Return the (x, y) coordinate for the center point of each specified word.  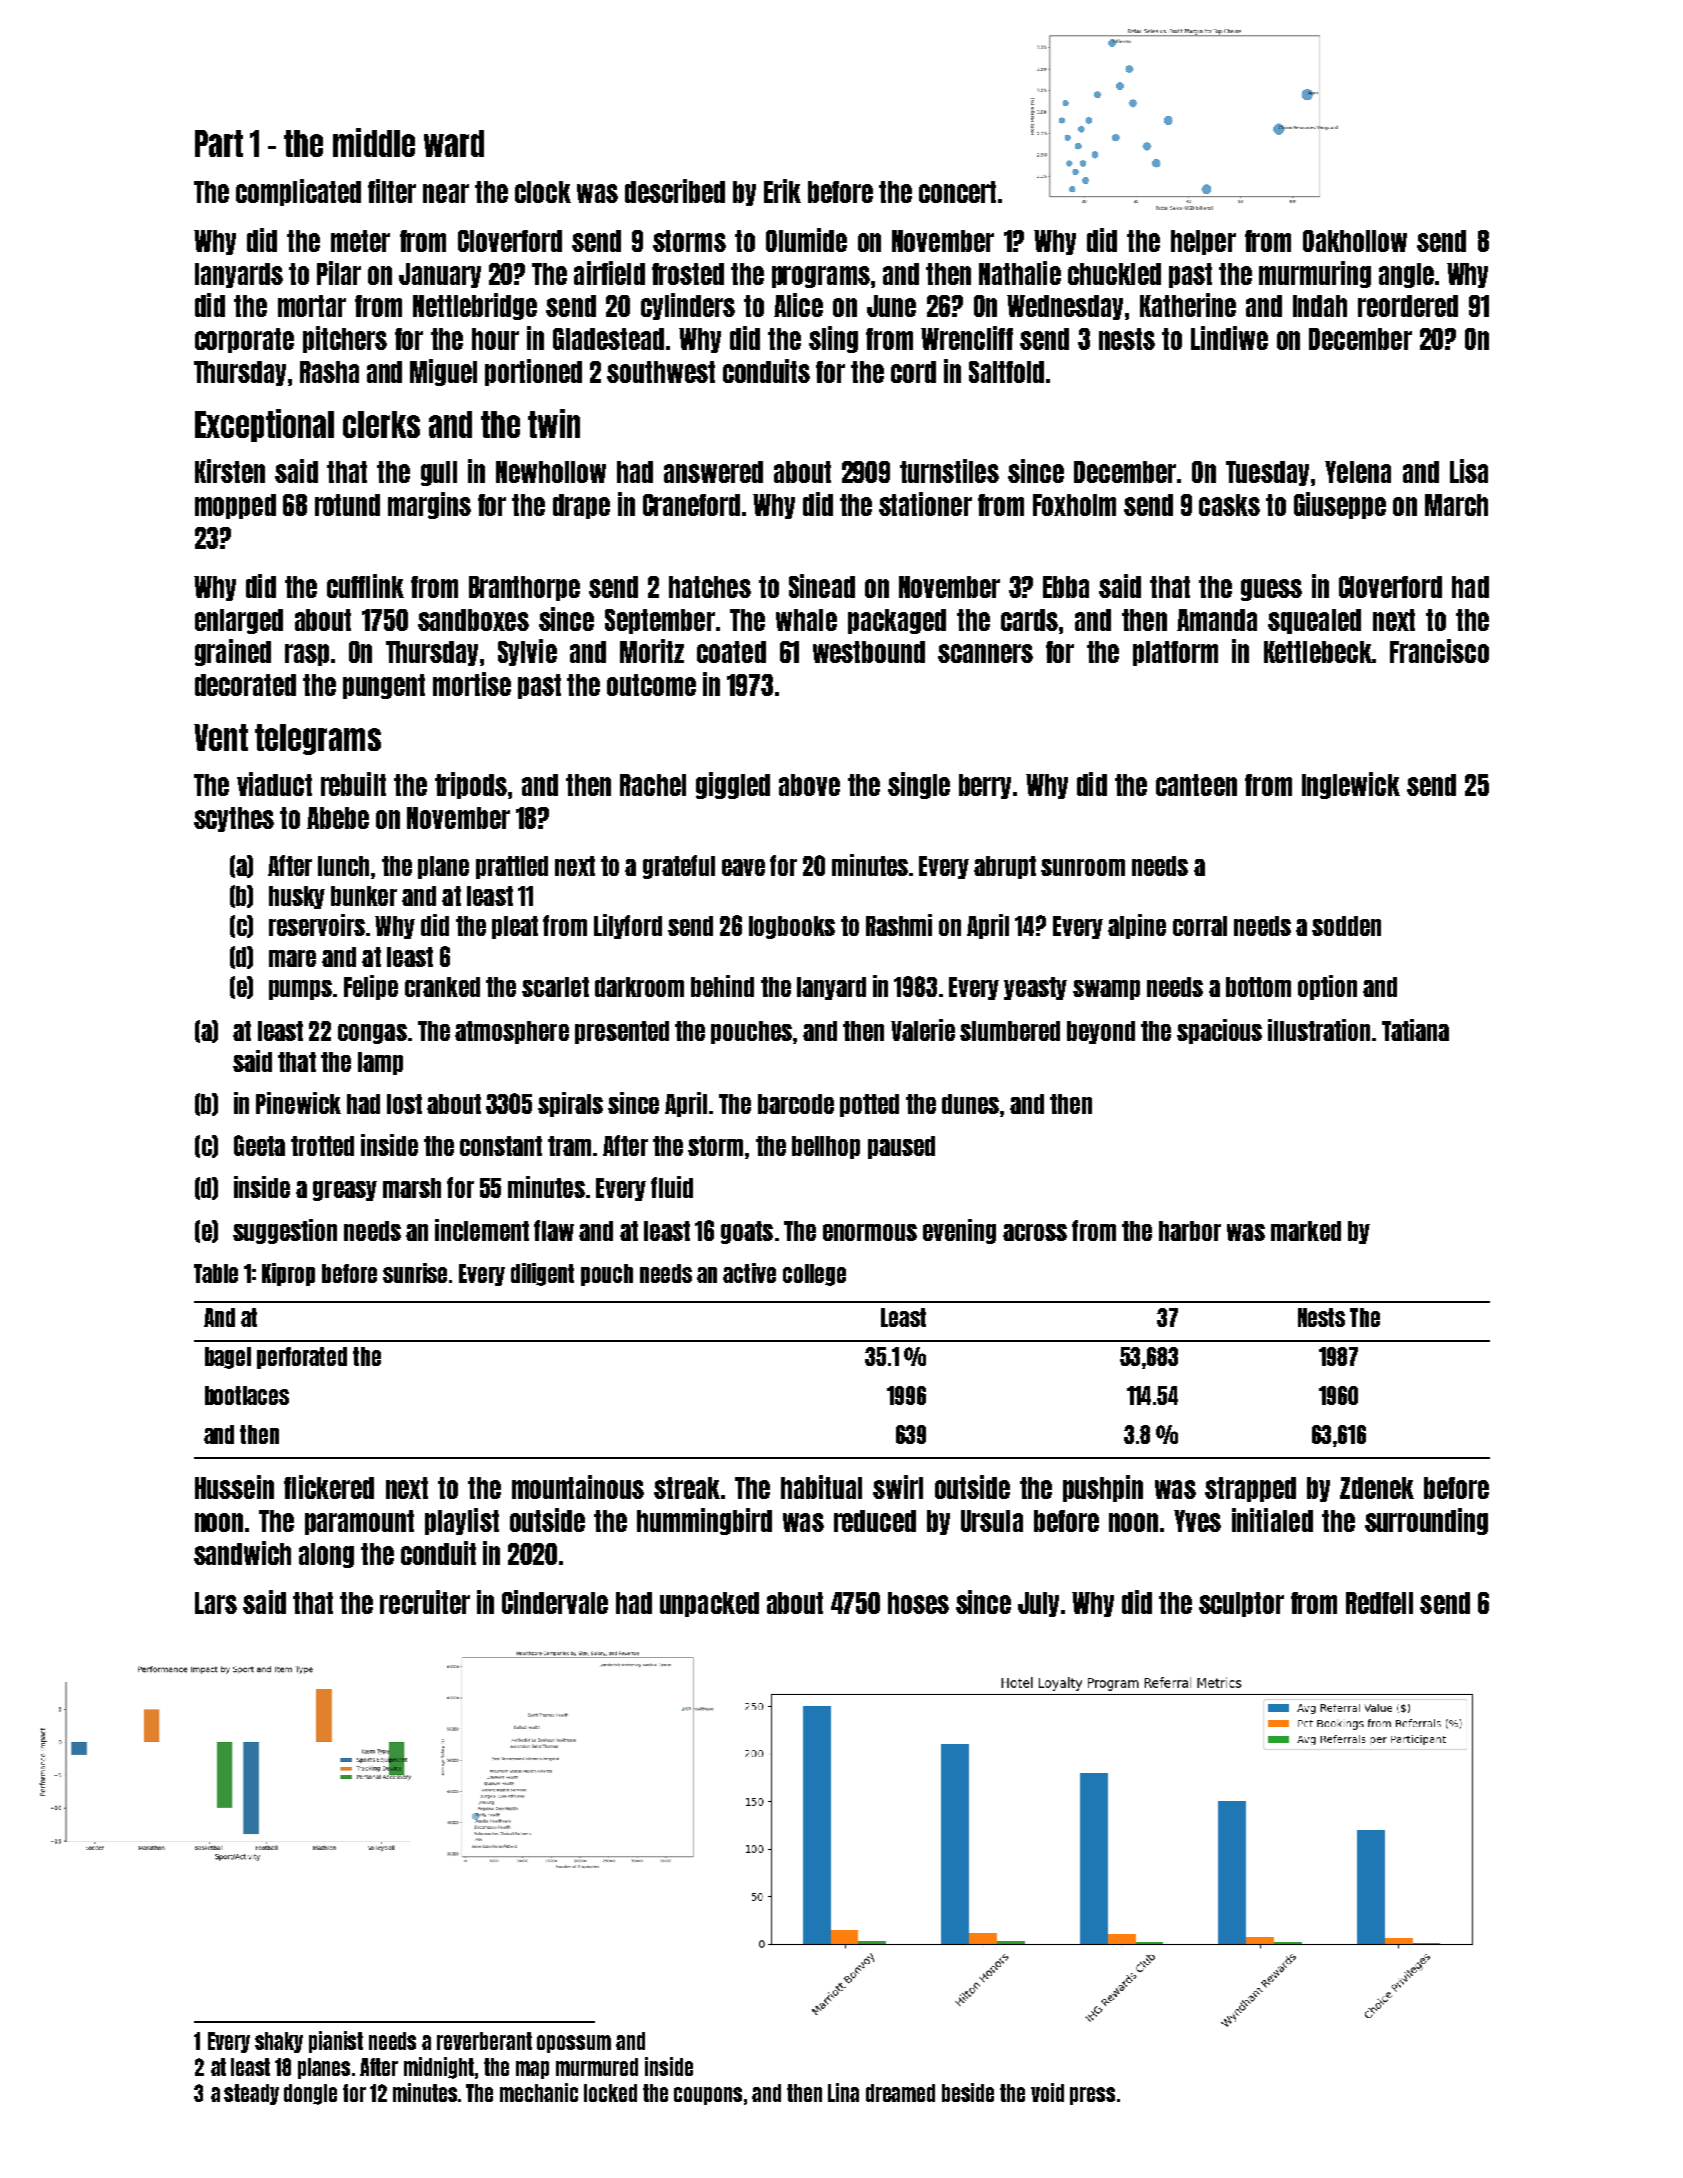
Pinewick (298, 1103)
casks (1229, 505)
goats (747, 1232)
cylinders (688, 306)
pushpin (1103, 1488)
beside (968, 2092)
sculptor (1241, 1604)
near (446, 193)
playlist (462, 1521)
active (749, 1273)
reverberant (484, 2041)
